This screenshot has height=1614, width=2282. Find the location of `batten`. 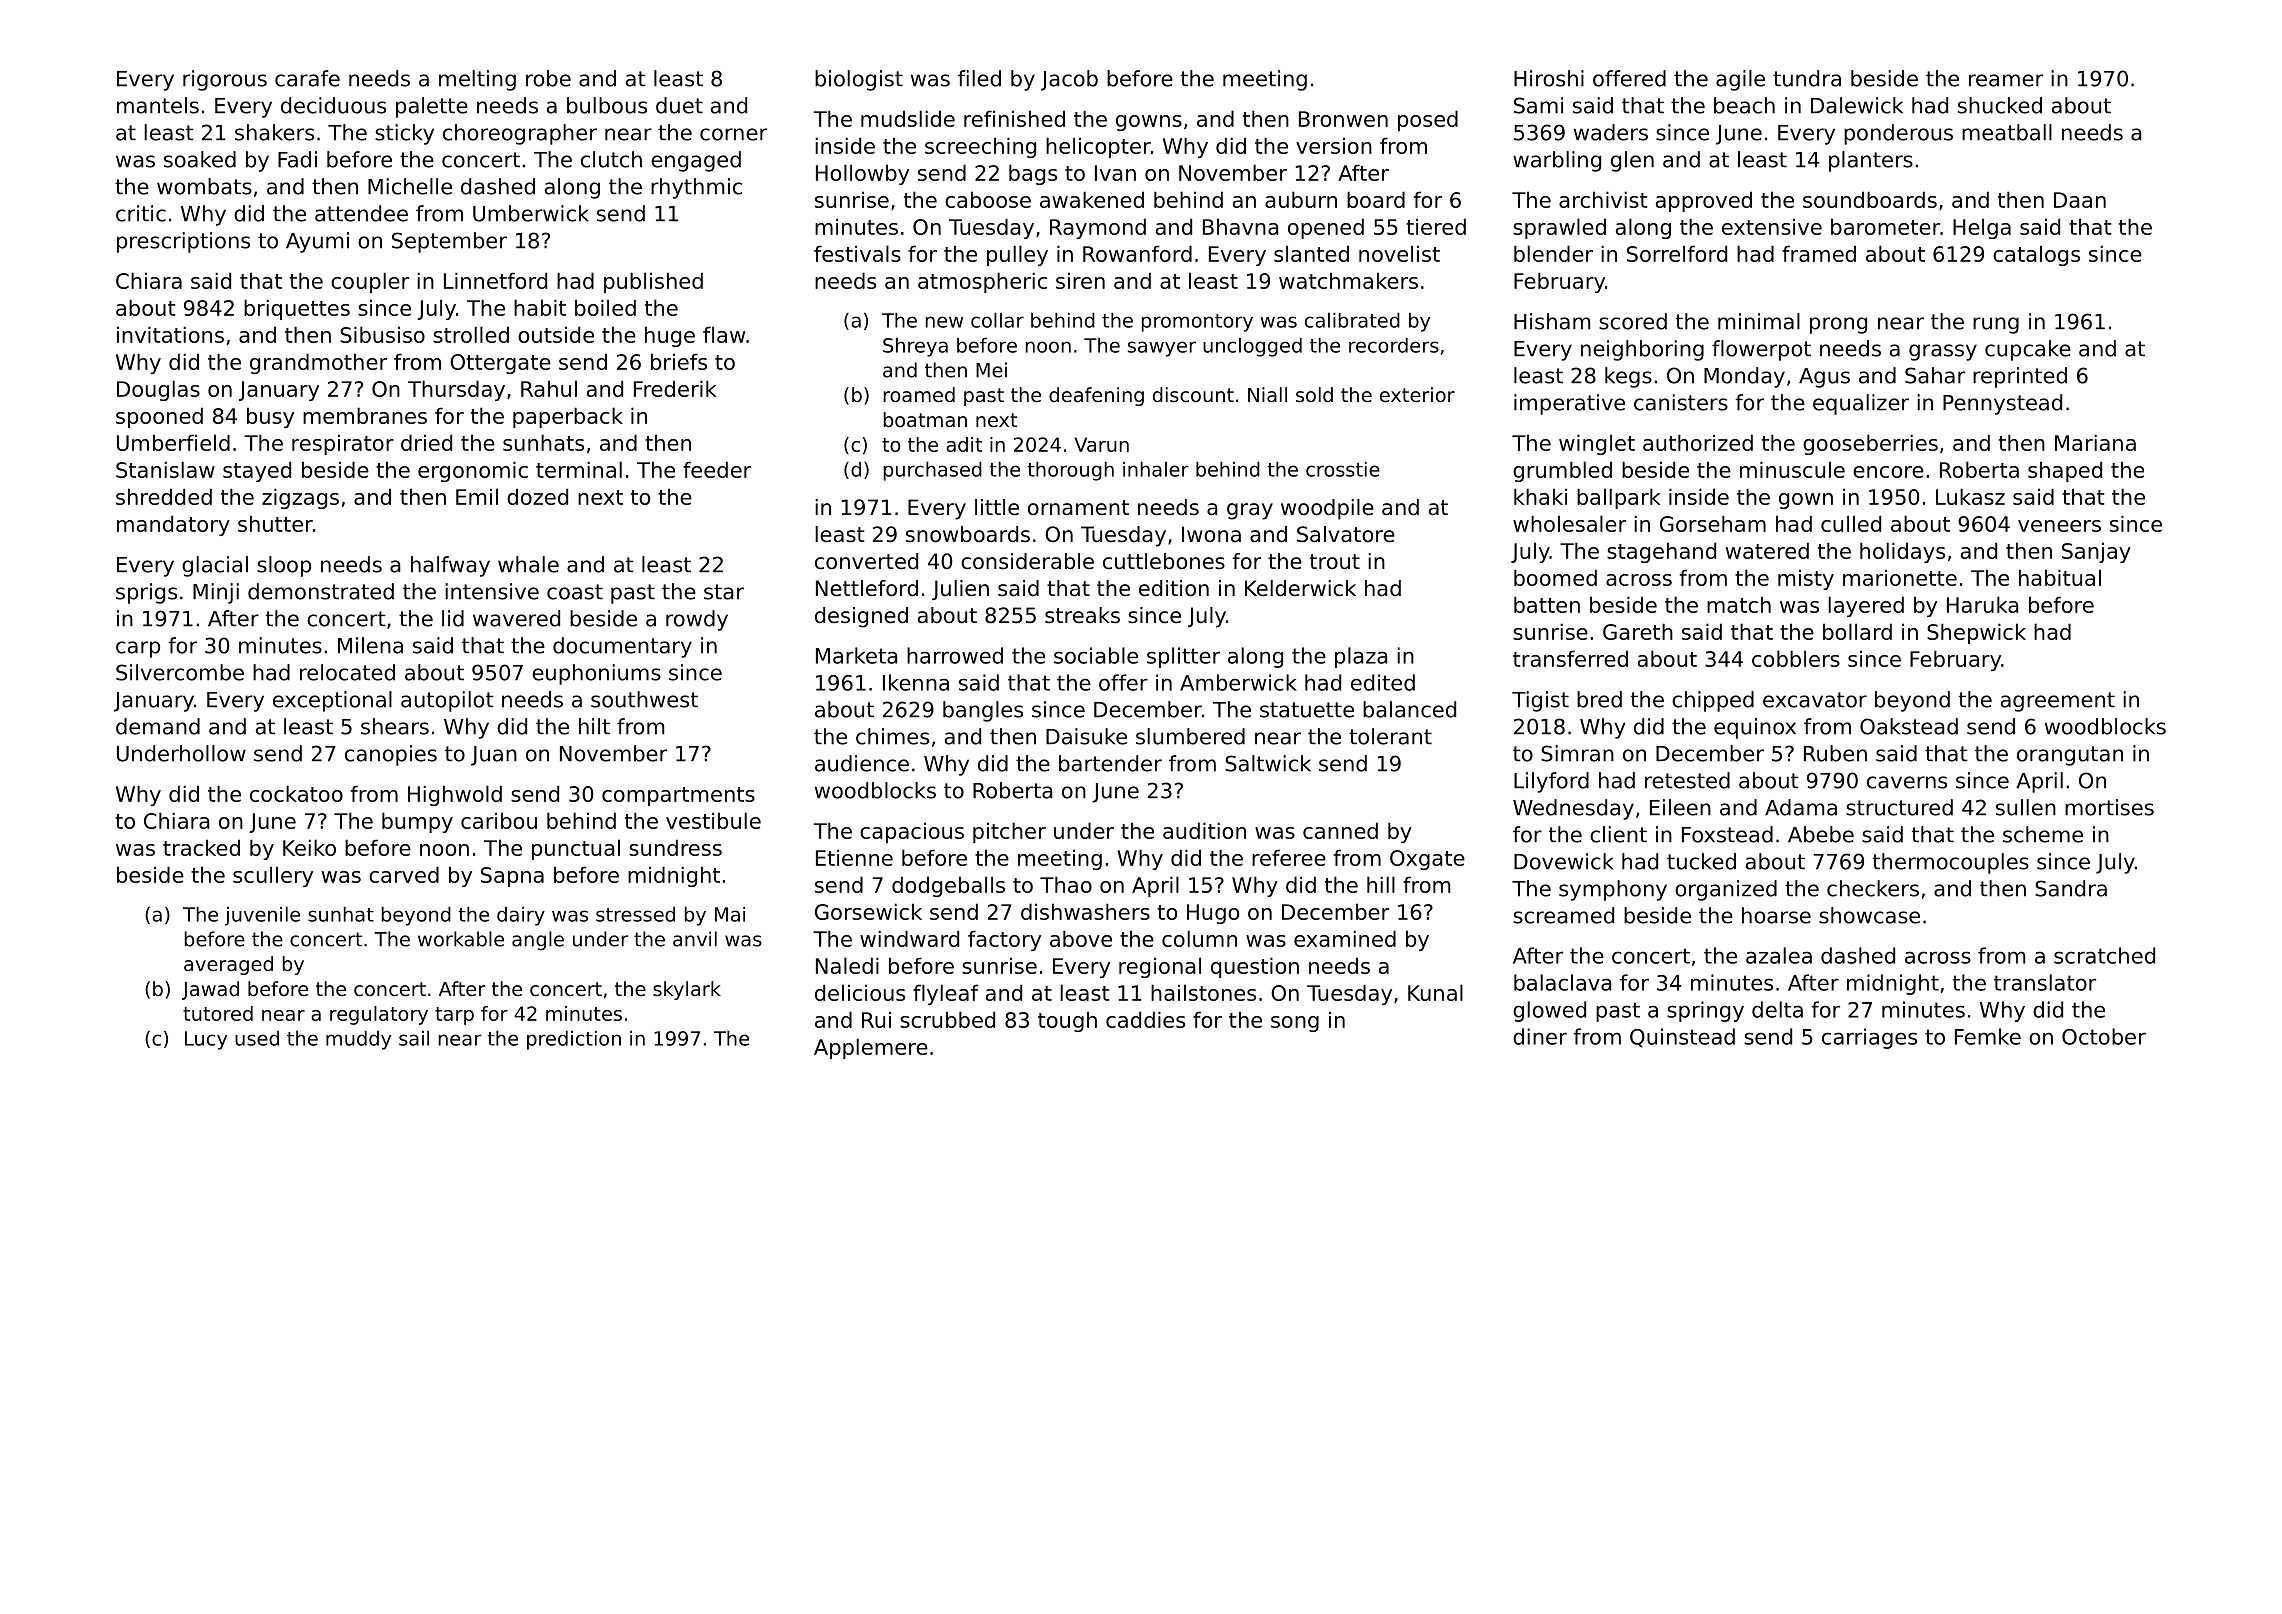

batten is located at coordinates (1547, 604).
